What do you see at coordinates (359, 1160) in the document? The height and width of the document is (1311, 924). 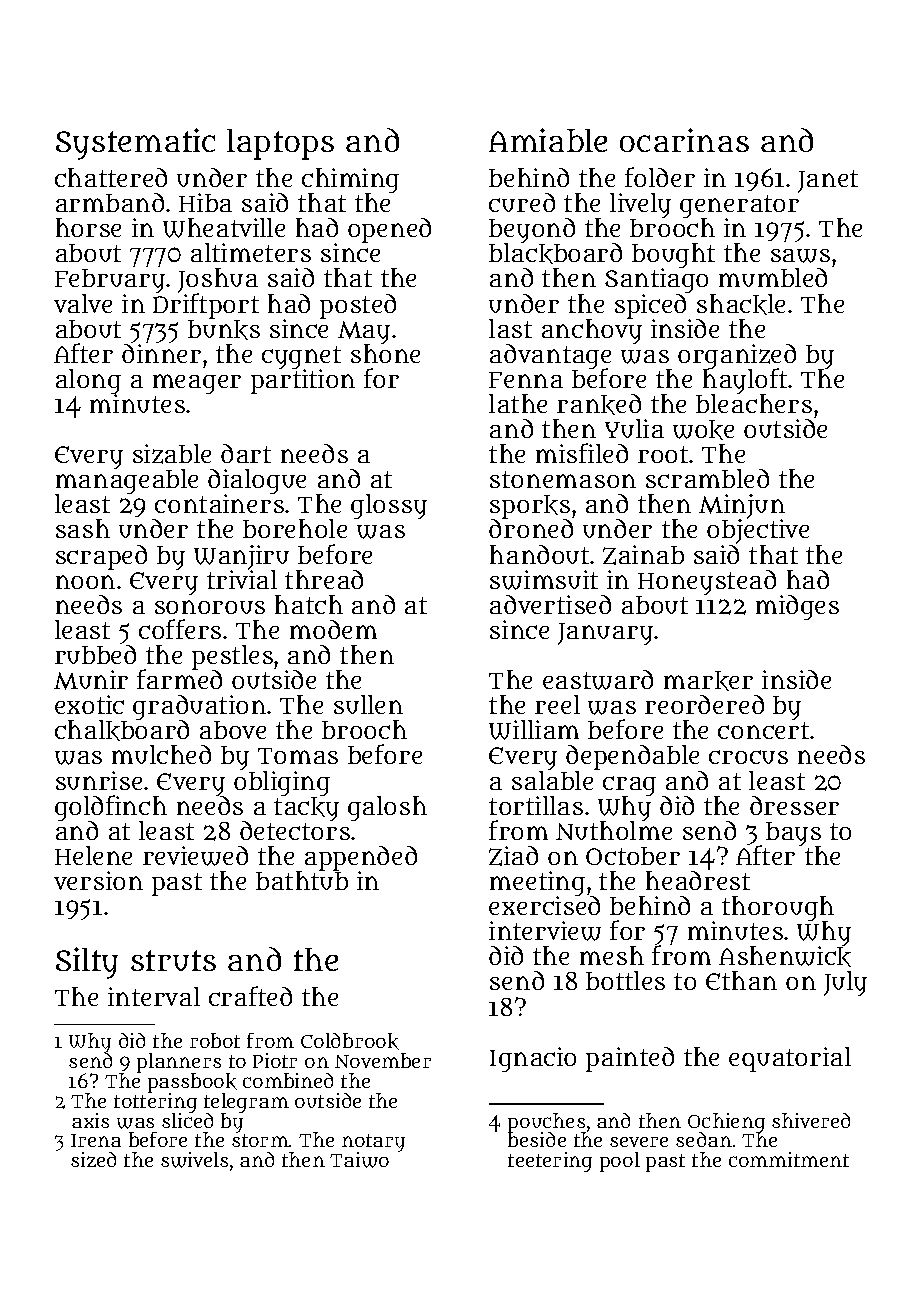 I see `Taiwo` at bounding box center [359, 1160].
